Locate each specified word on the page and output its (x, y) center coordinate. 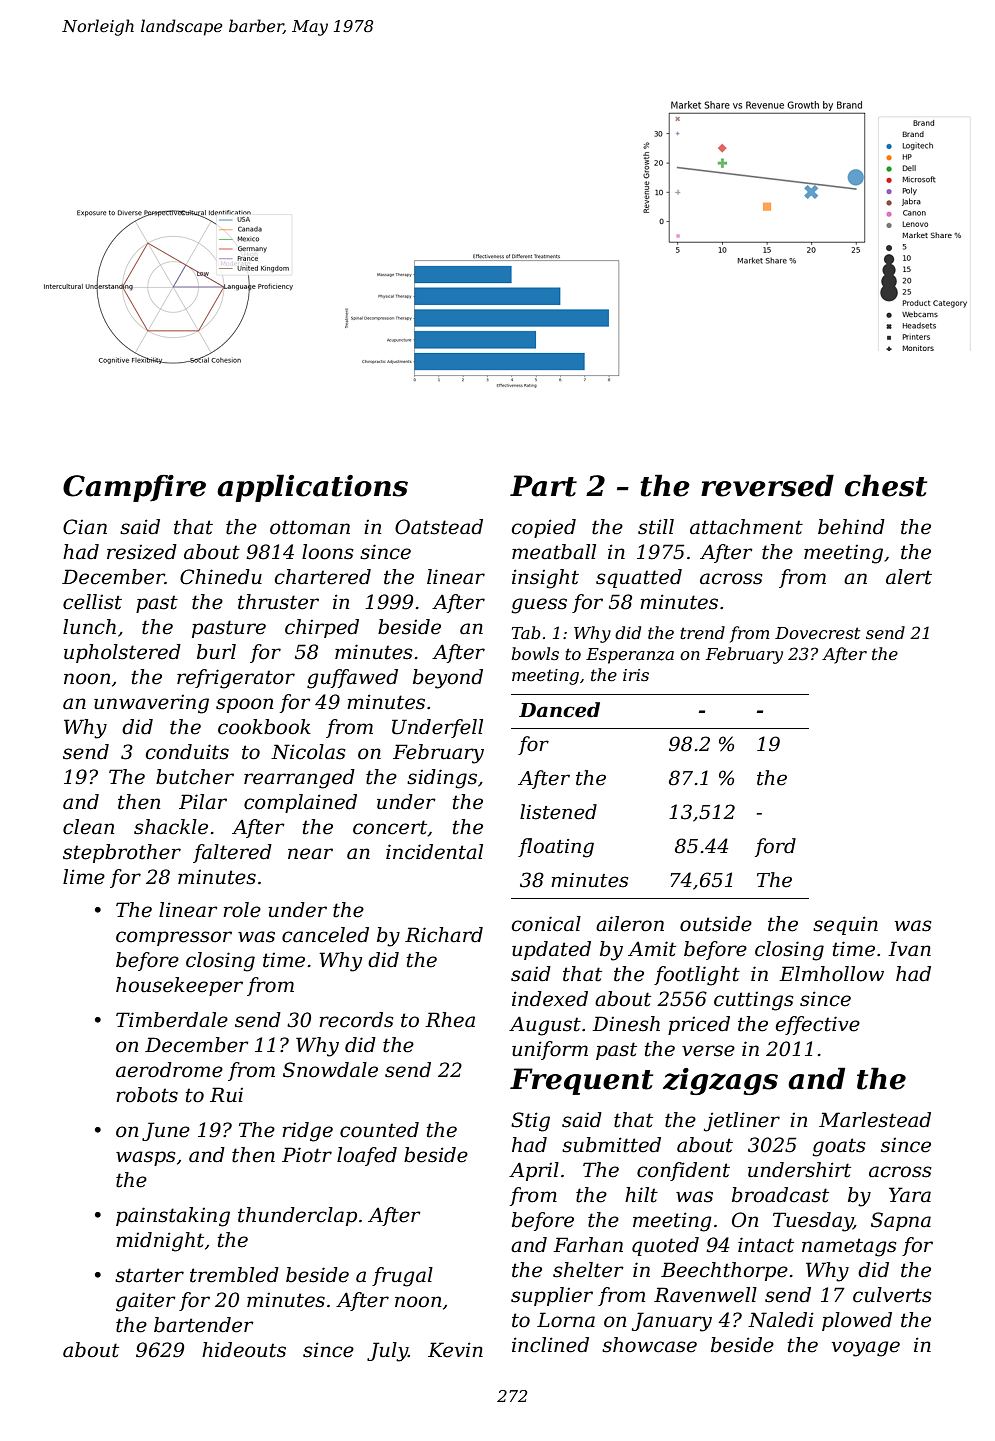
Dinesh (626, 1024)
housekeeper (179, 986)
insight (545, 579)
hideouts (244, 1350)
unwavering (151, 704)
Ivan (909, 949)
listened (558, 812)
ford (775, 847)
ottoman (310, 527)
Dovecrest (817, 633)
